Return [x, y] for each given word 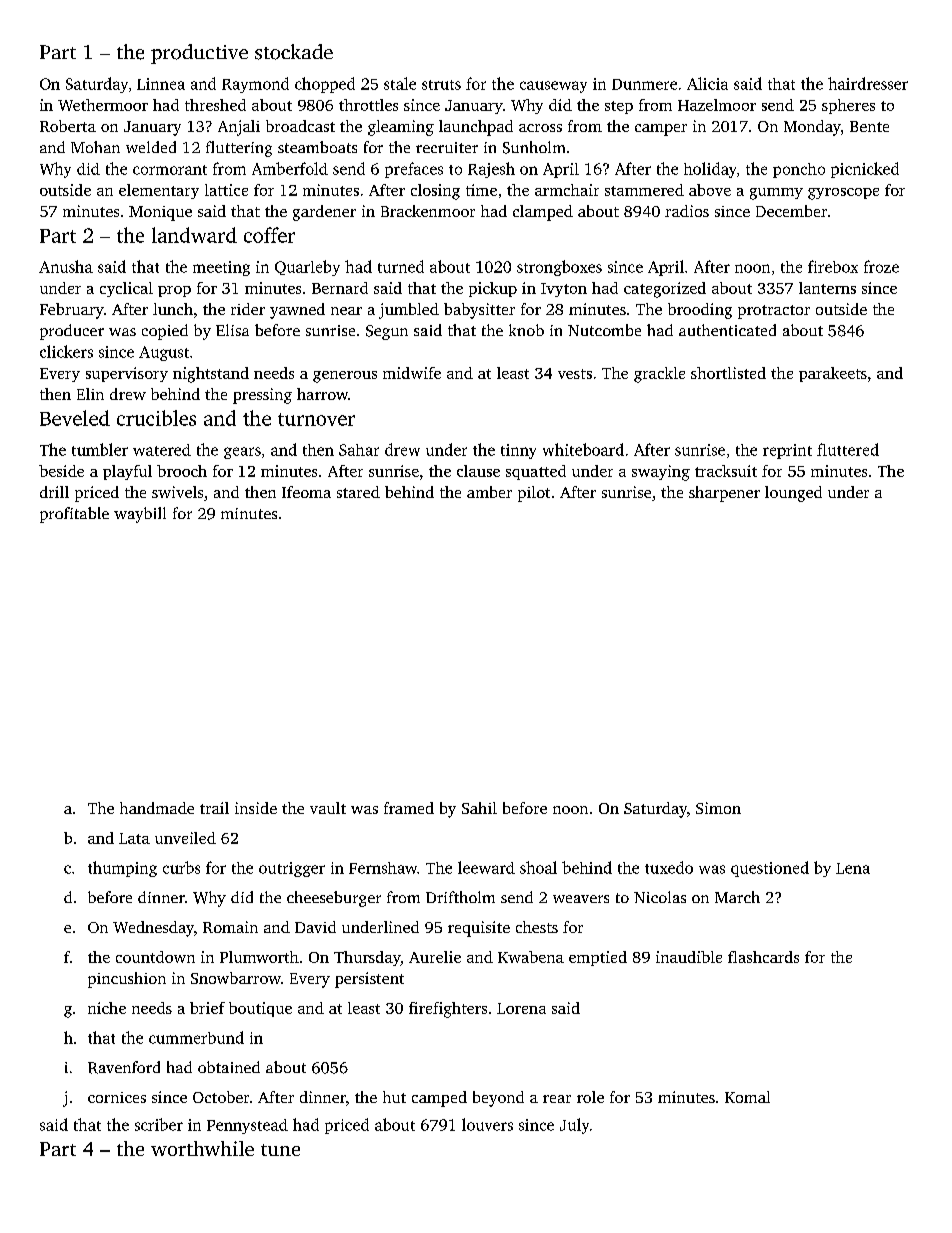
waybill [140, 515]
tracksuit [726, 471]
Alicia [707, 83]
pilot [534, 494]
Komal [747, 1097]
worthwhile [202, 1148]
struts [441, 85]
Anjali [239, 128]
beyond [498, 1099]
